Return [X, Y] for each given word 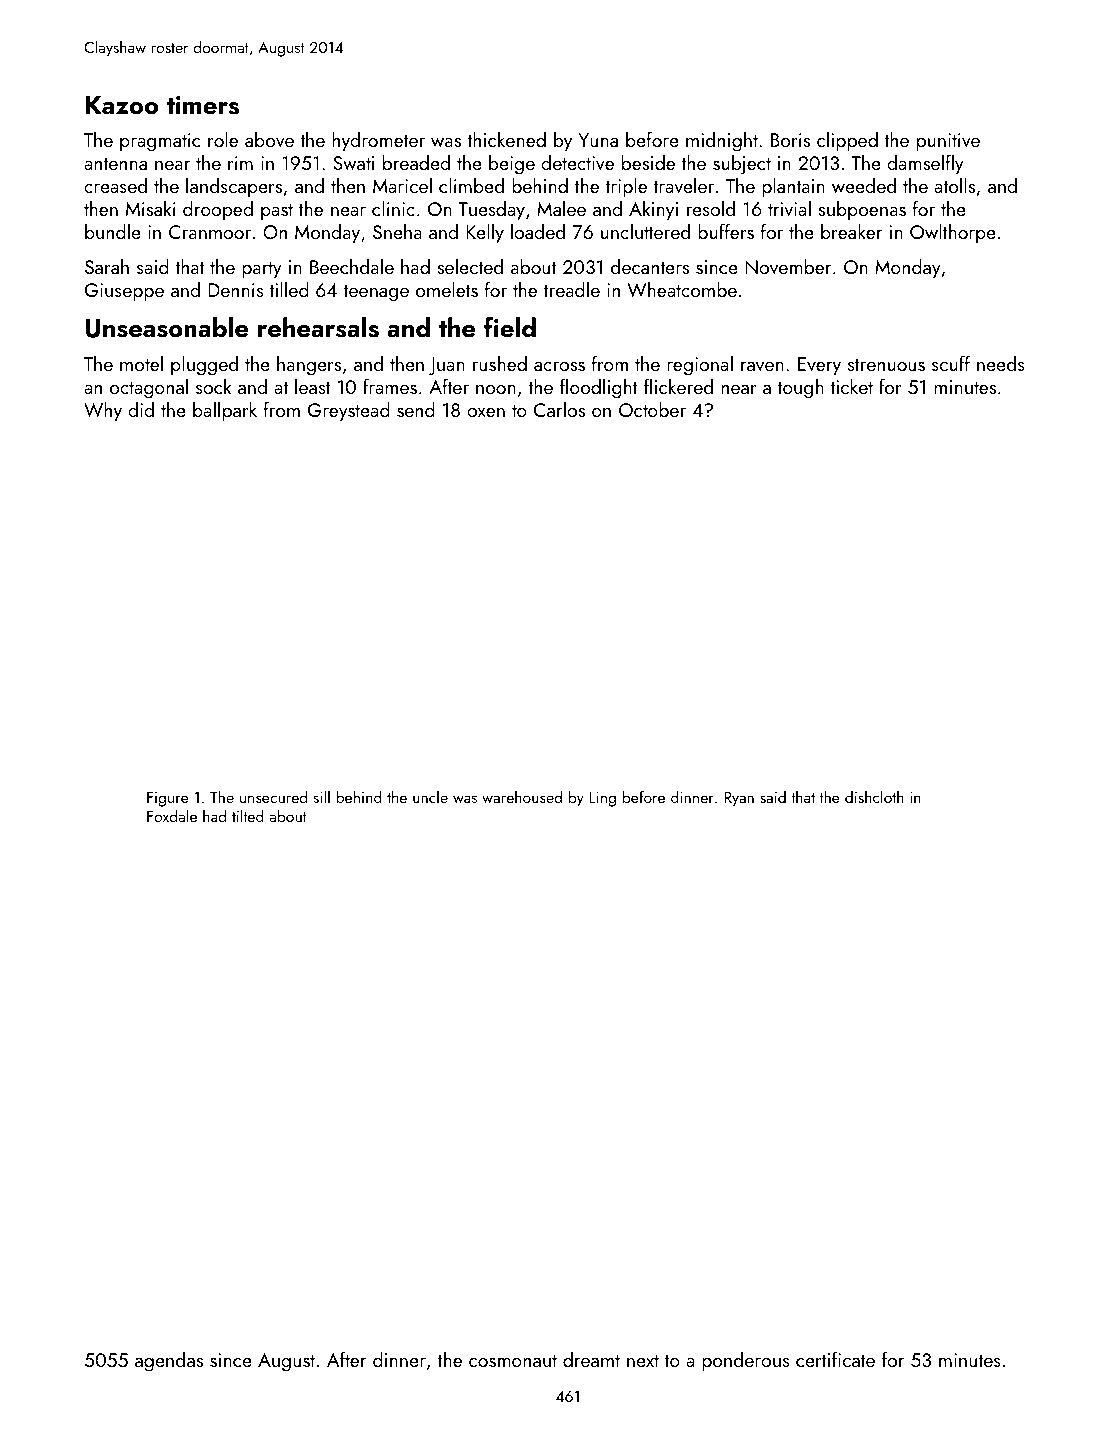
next [643, 1361]
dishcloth [874, 796]
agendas [169, 1362]
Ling [603, 799]
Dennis [235, 290]
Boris [790, 140]
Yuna [598, 140]
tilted [248, 815]
